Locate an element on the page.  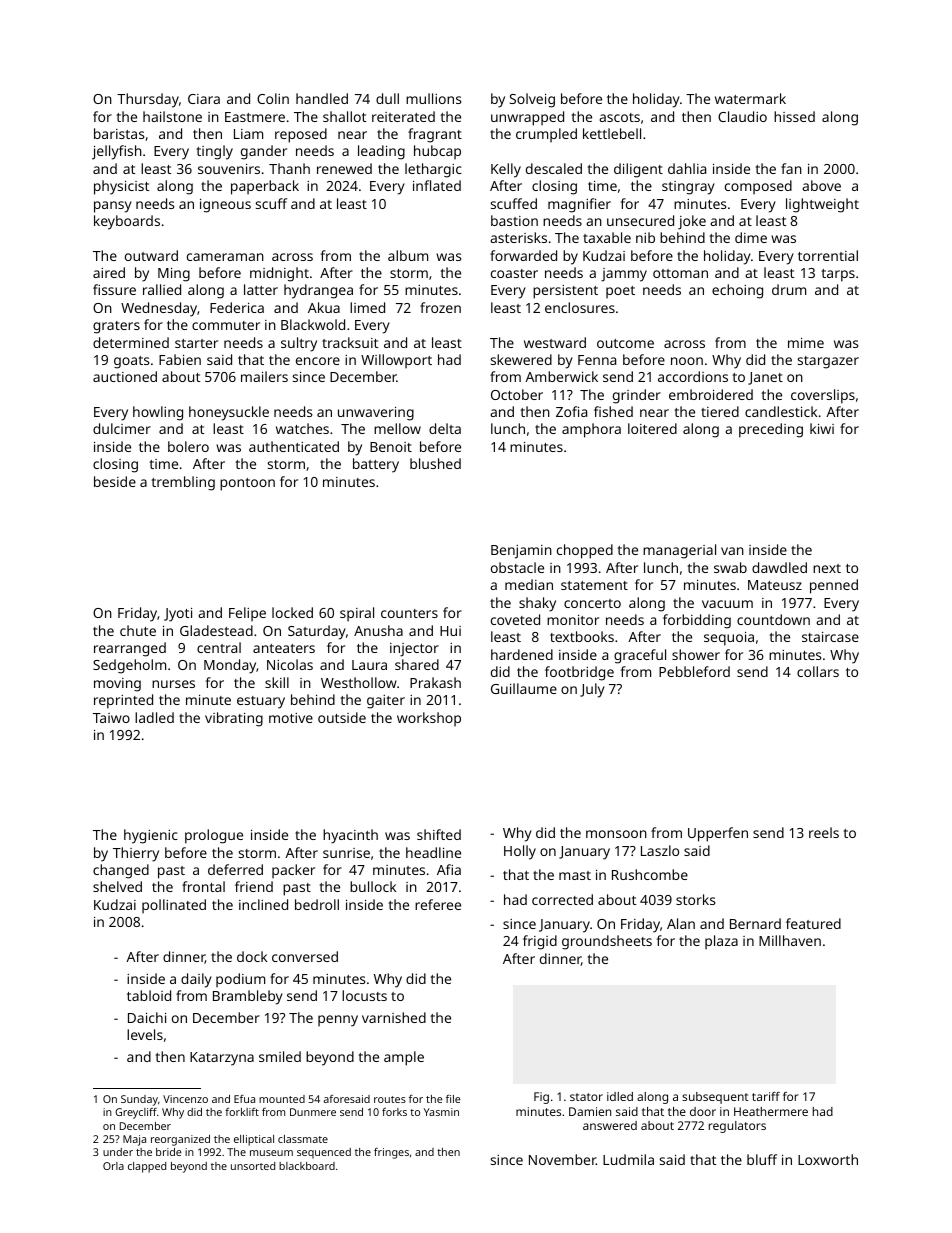
echoing is located at coordinates (737, 291).
